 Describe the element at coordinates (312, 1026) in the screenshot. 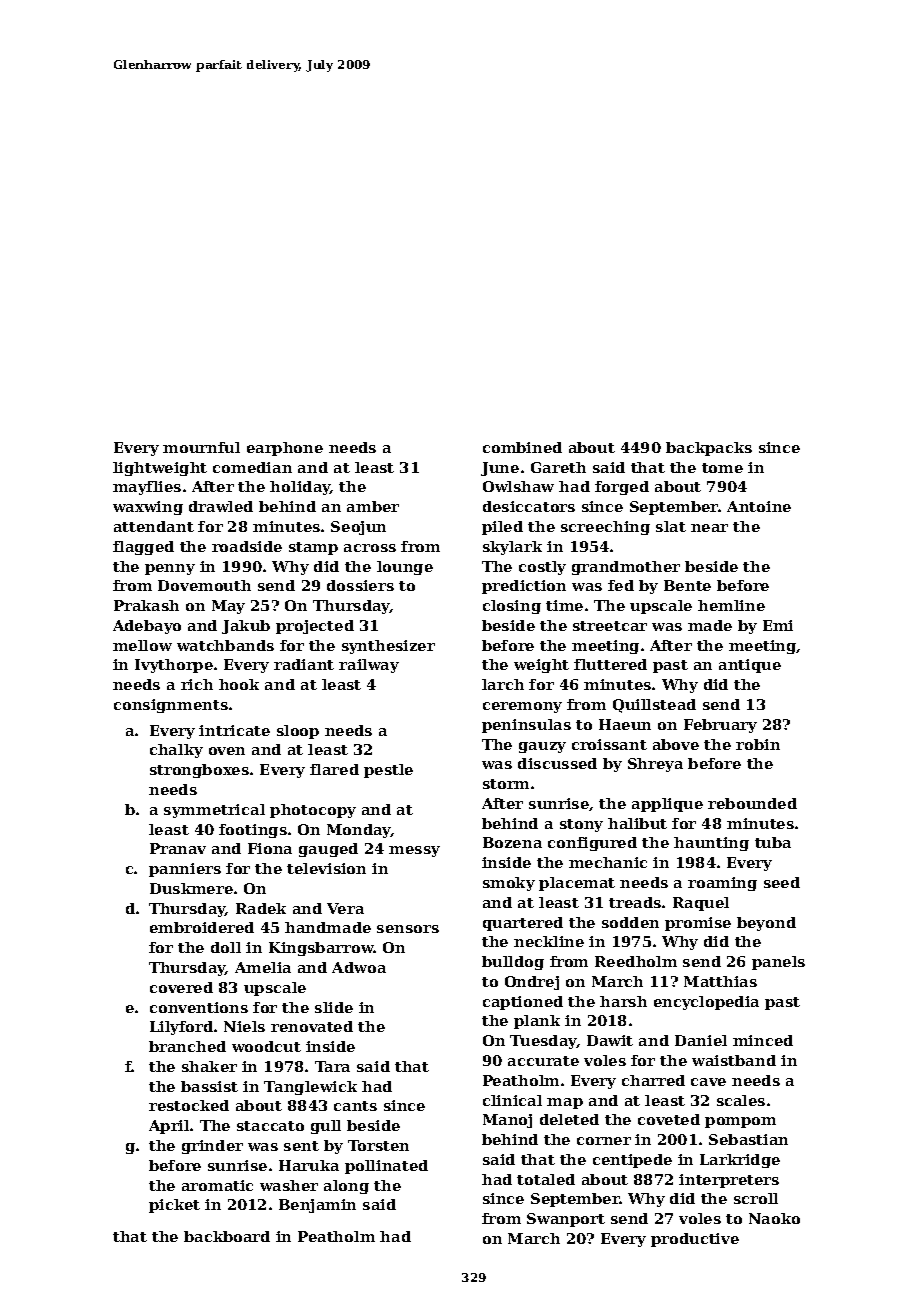

I see `renovated` at that location.
